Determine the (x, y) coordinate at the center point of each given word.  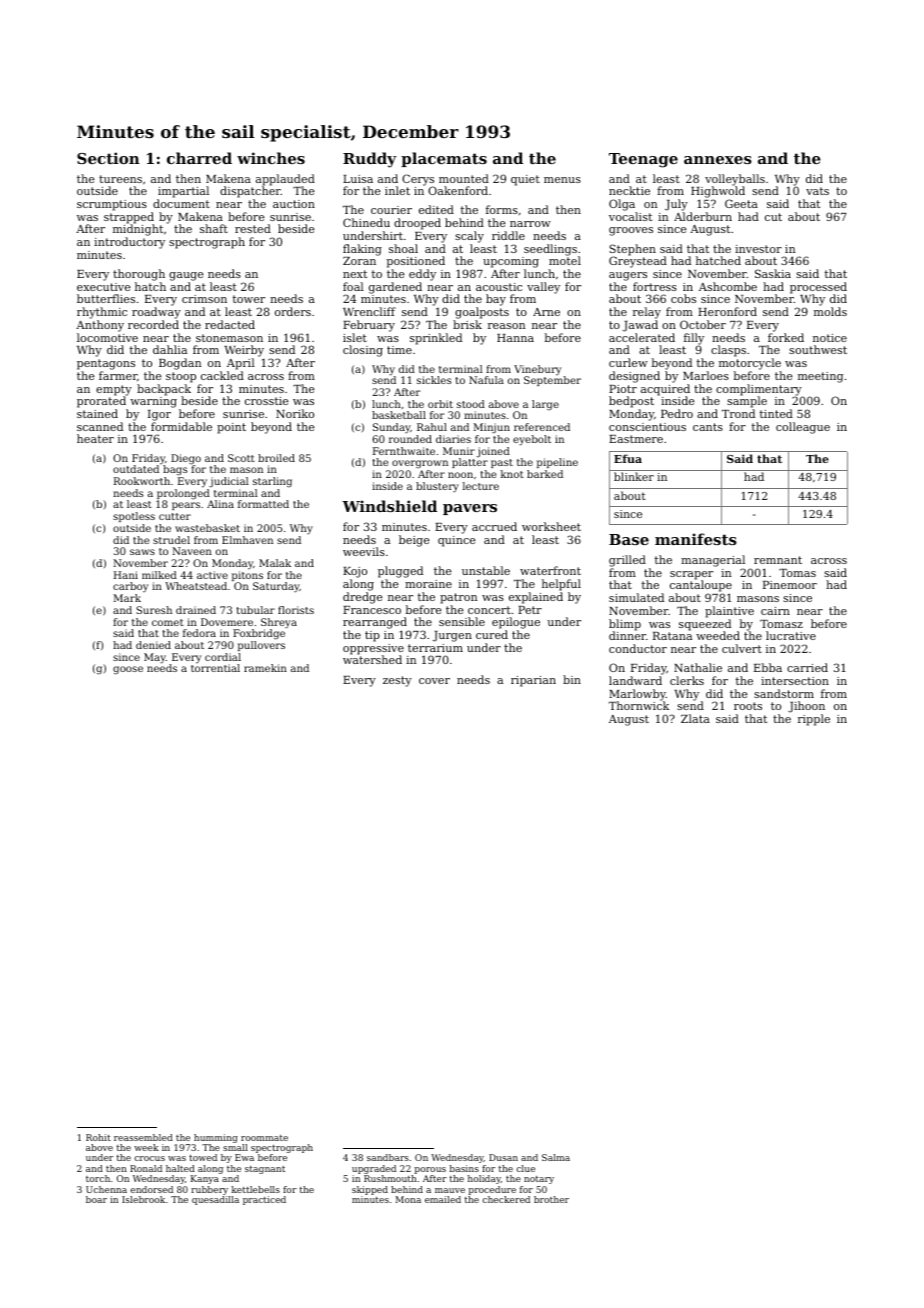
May (155, 658)
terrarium (435, 648)
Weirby (244, 351)
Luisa (358, 179)
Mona (408, 1199)
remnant (778, 560)
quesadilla (215, 1200)
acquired (665, 390)
